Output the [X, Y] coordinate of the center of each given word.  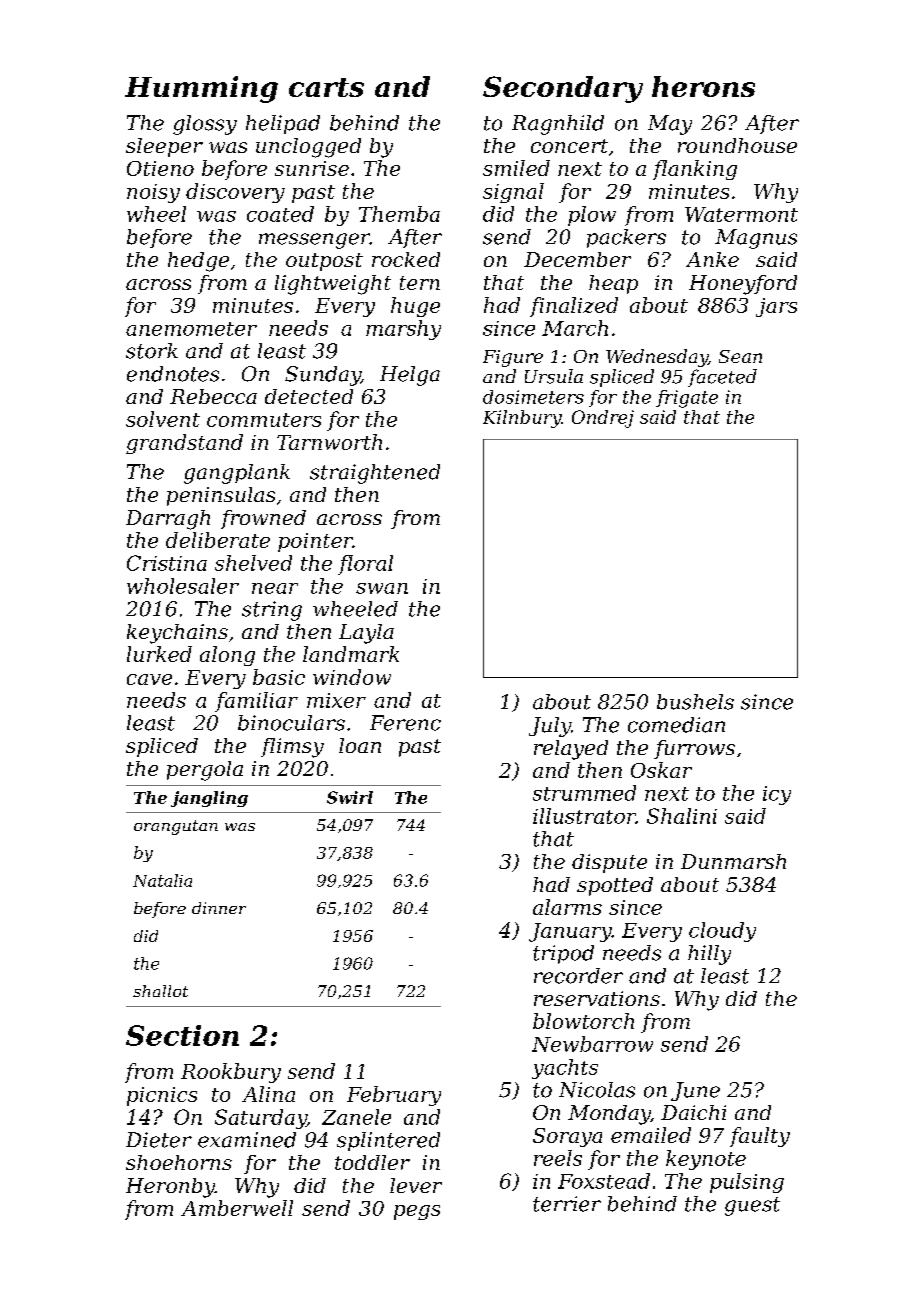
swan [382, 588]
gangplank [237, 474]
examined [247, 1140]
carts [326, 87]
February [394, 1096]
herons [703, 86]
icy [777, 795]
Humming [201, 89]
